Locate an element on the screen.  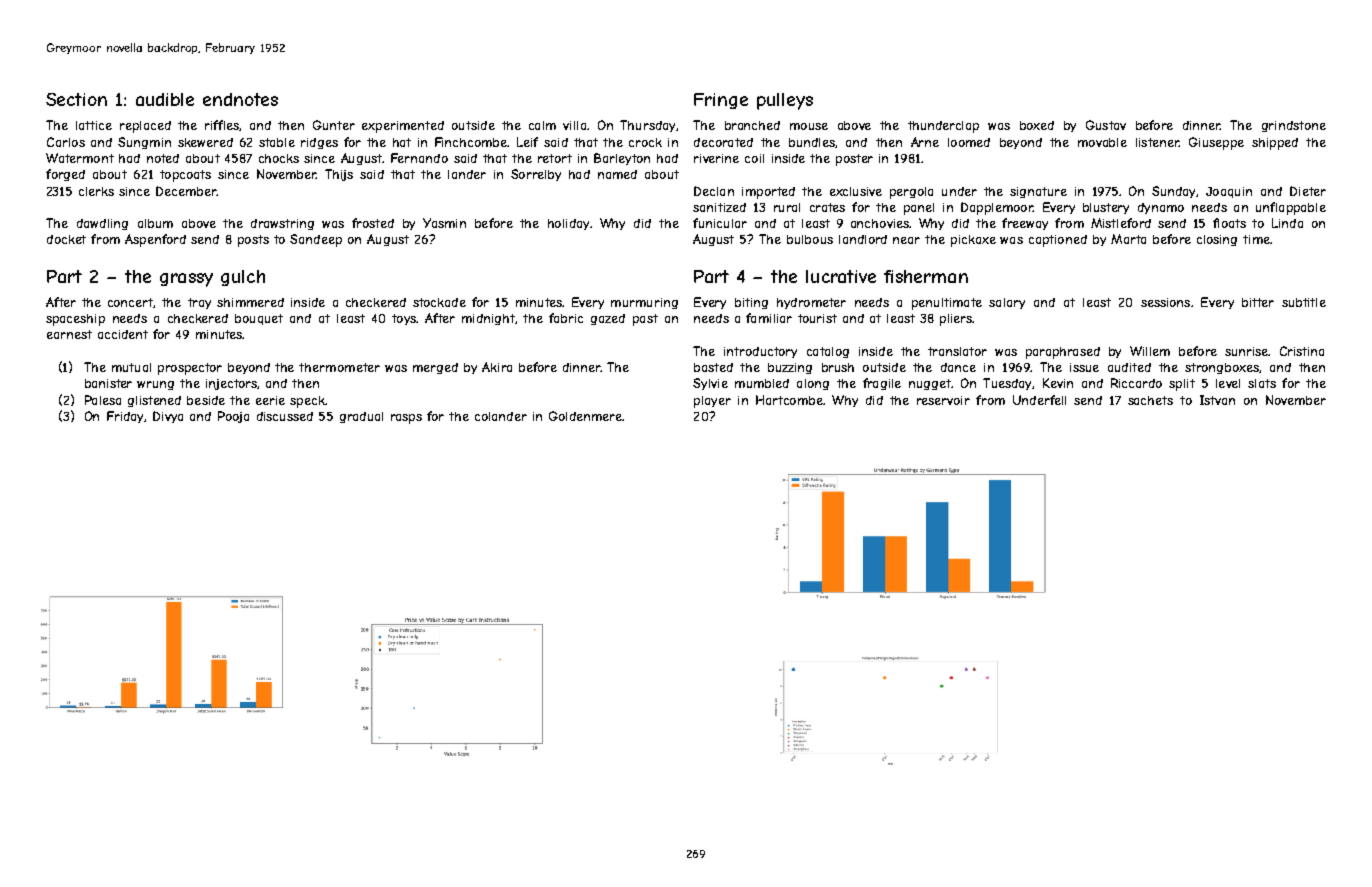
spaceship is located at coordinates (75, 320).
